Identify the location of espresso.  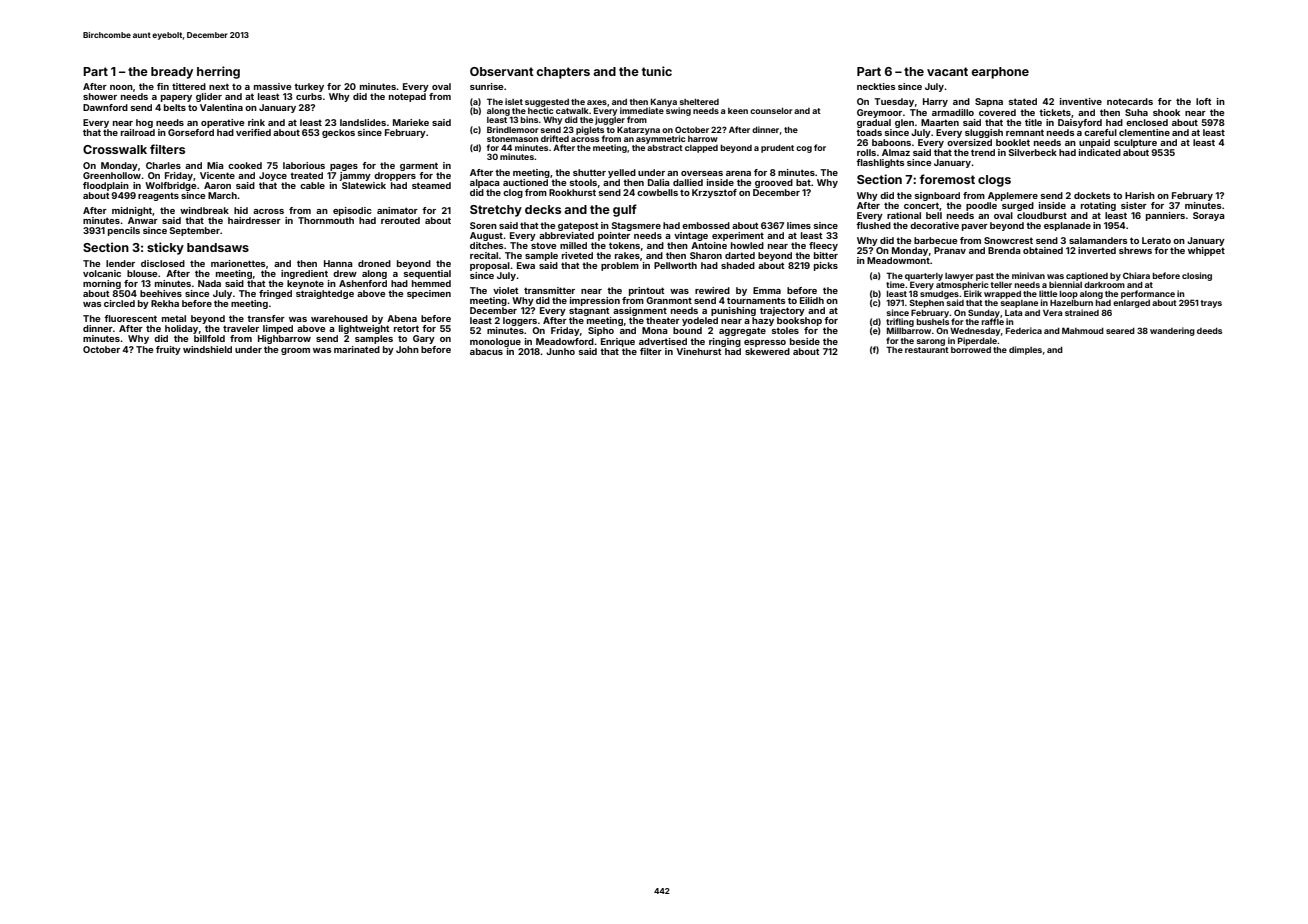
(765, 343).
